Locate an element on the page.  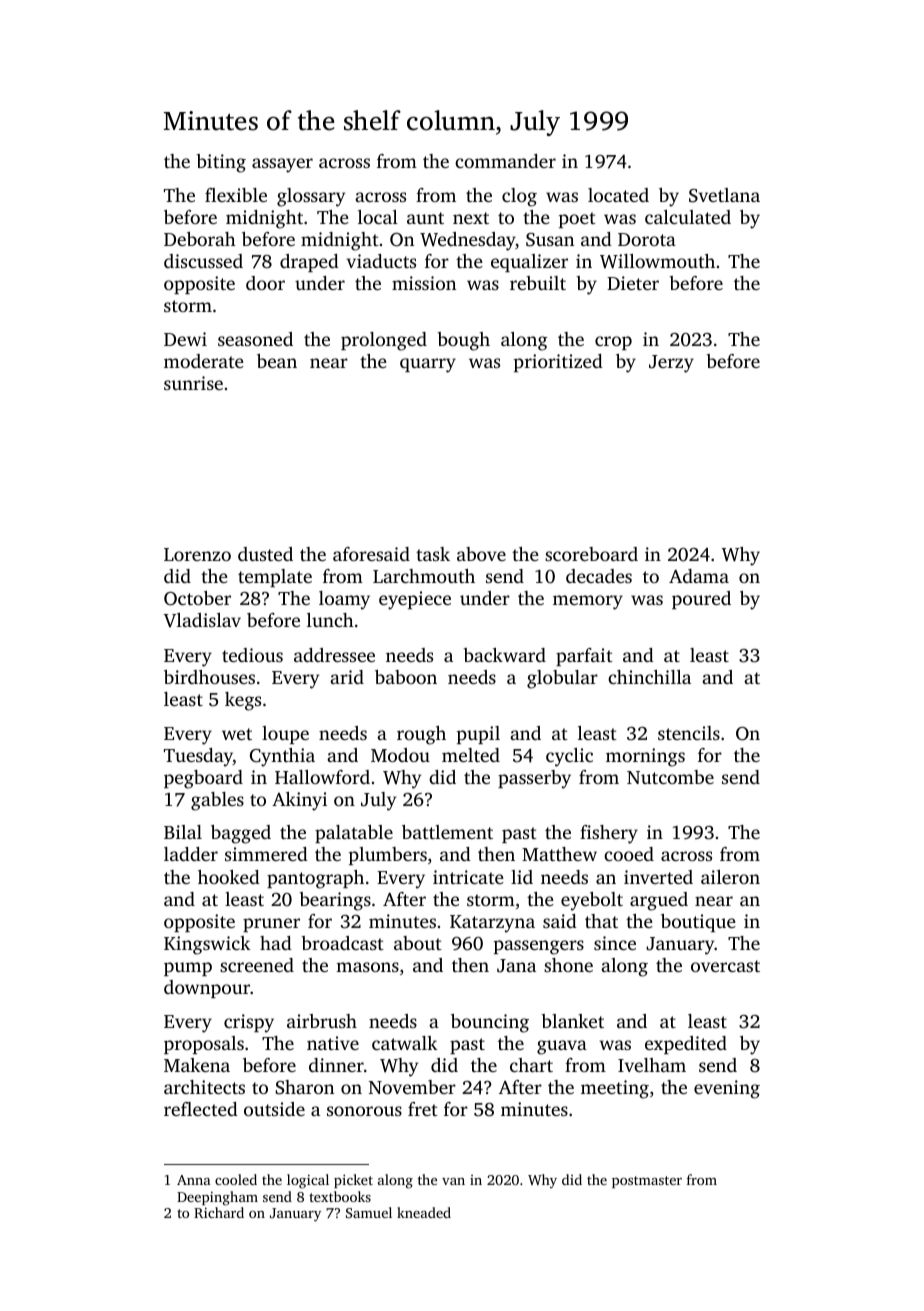
Tuesday is located at coordinates (198, 757).
